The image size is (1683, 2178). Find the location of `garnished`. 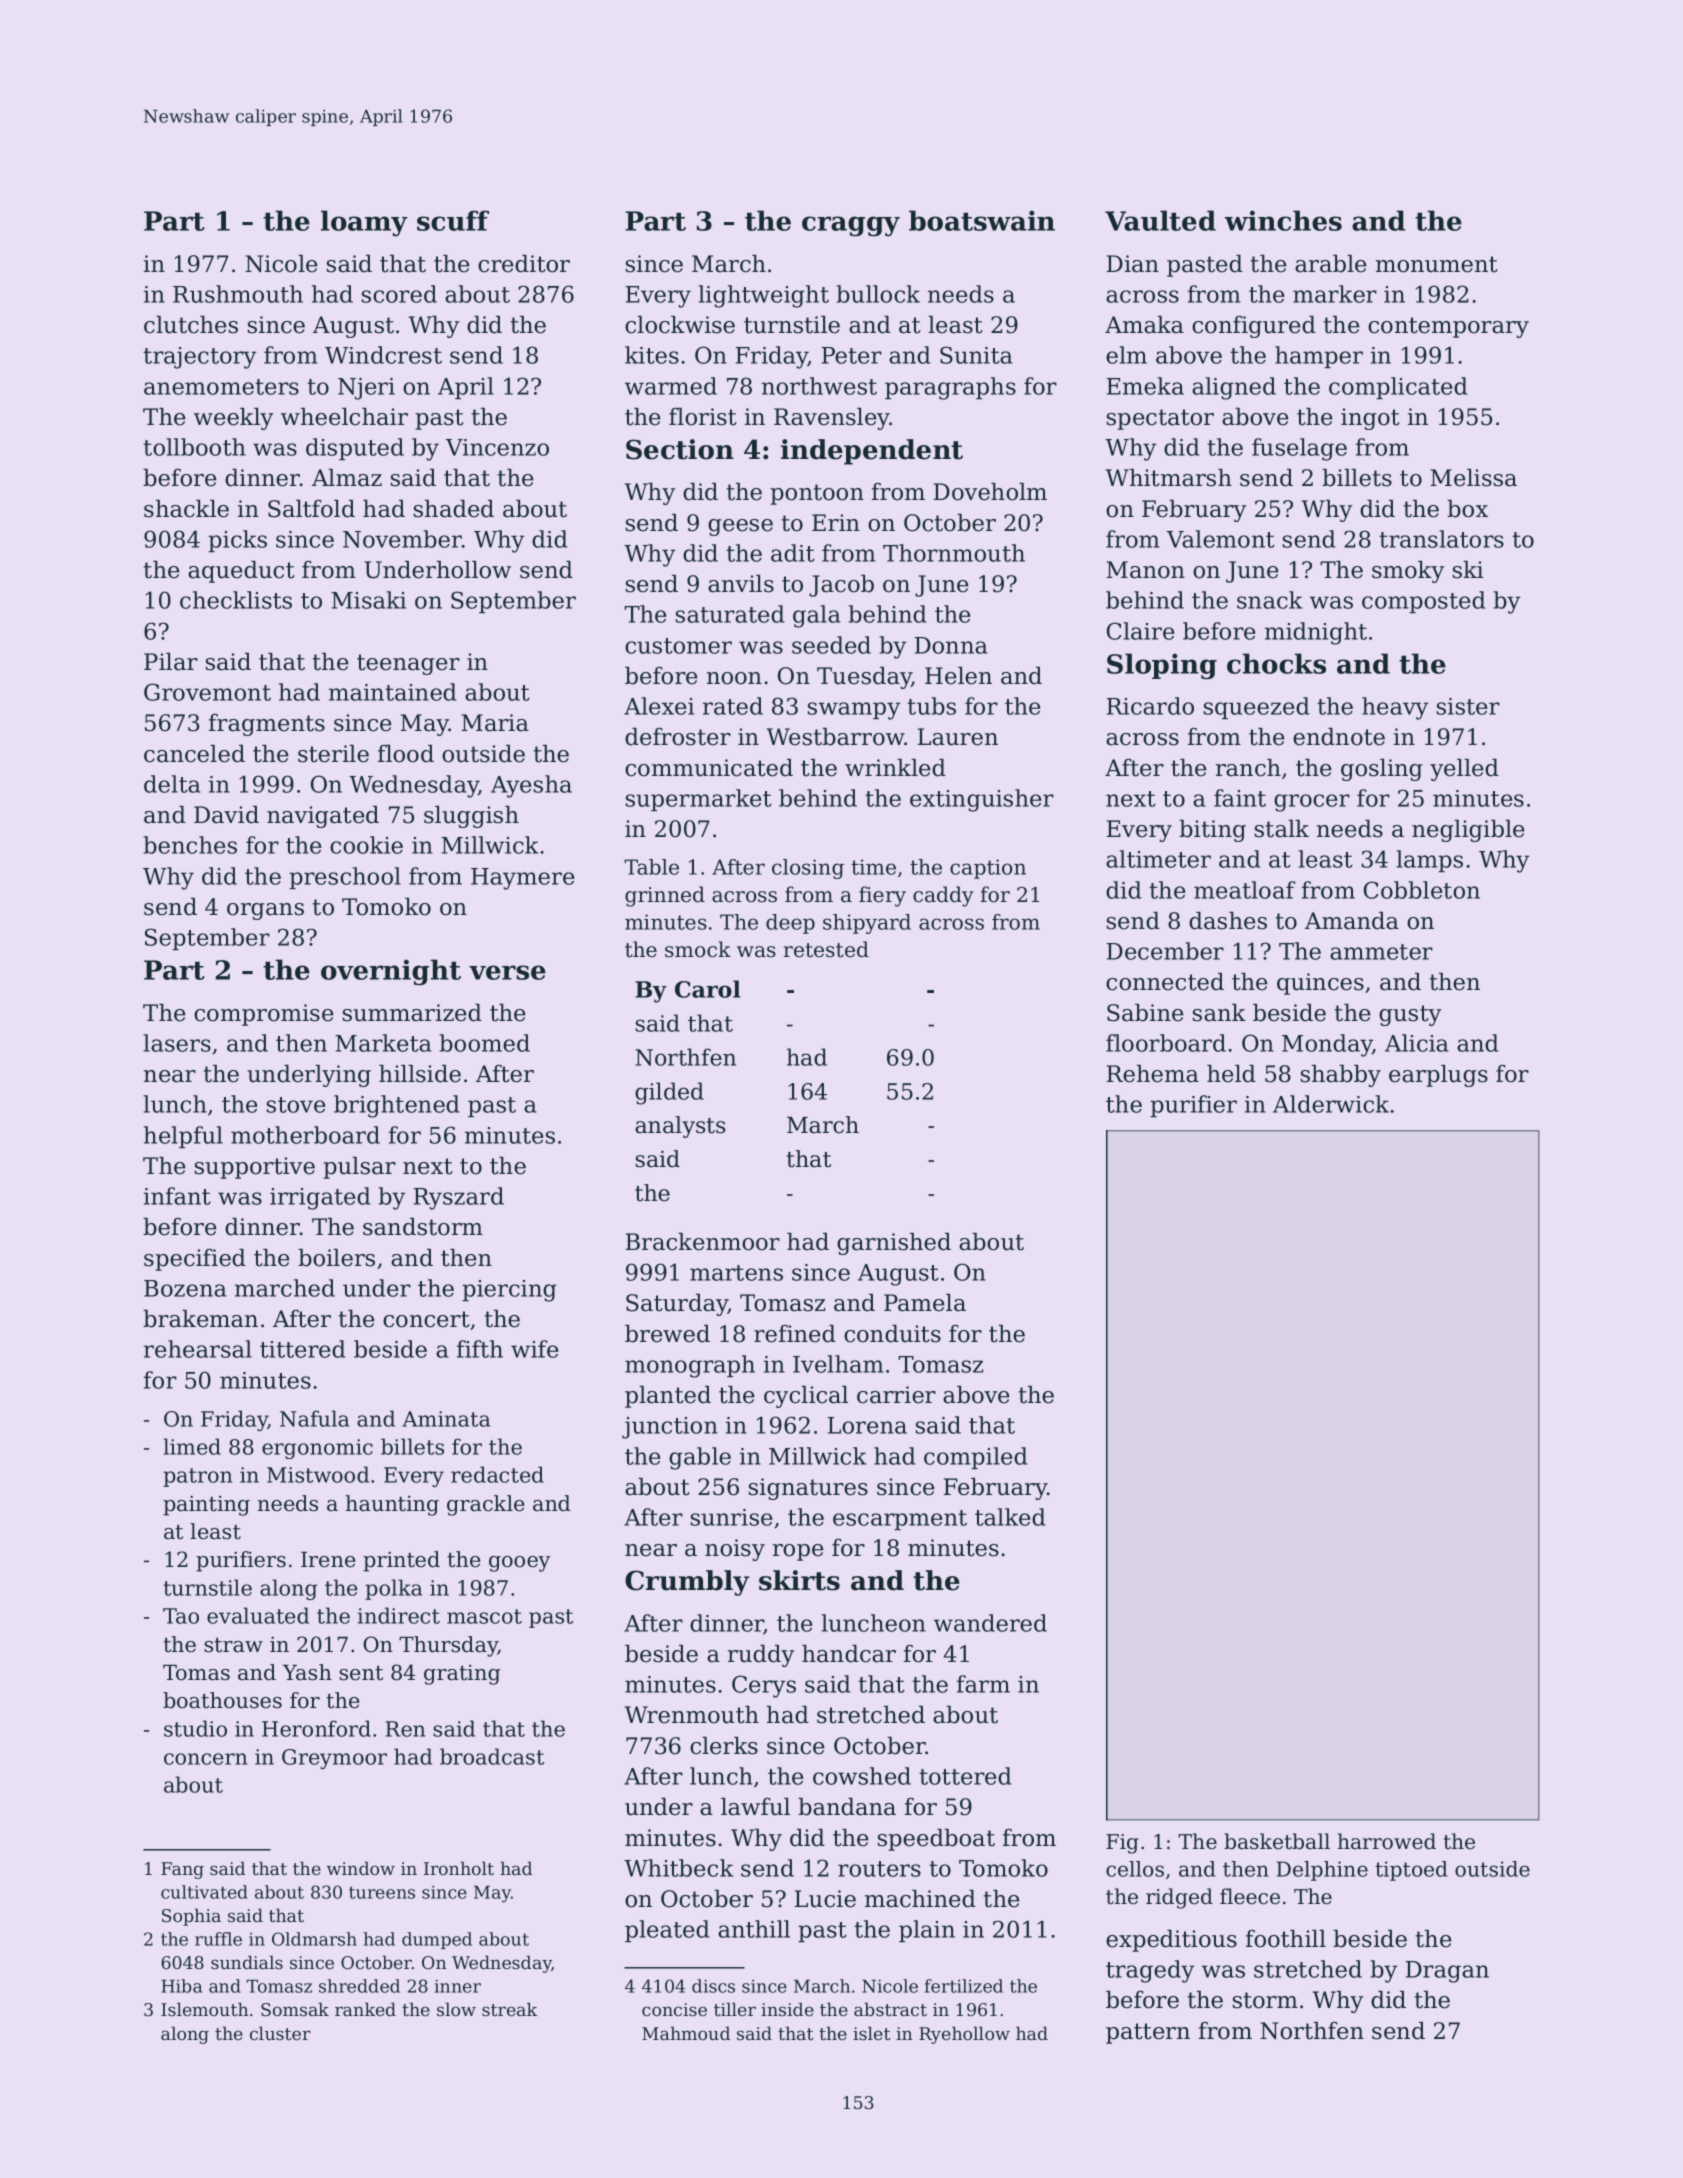

garnished is located at coordinates (894, 1244).
